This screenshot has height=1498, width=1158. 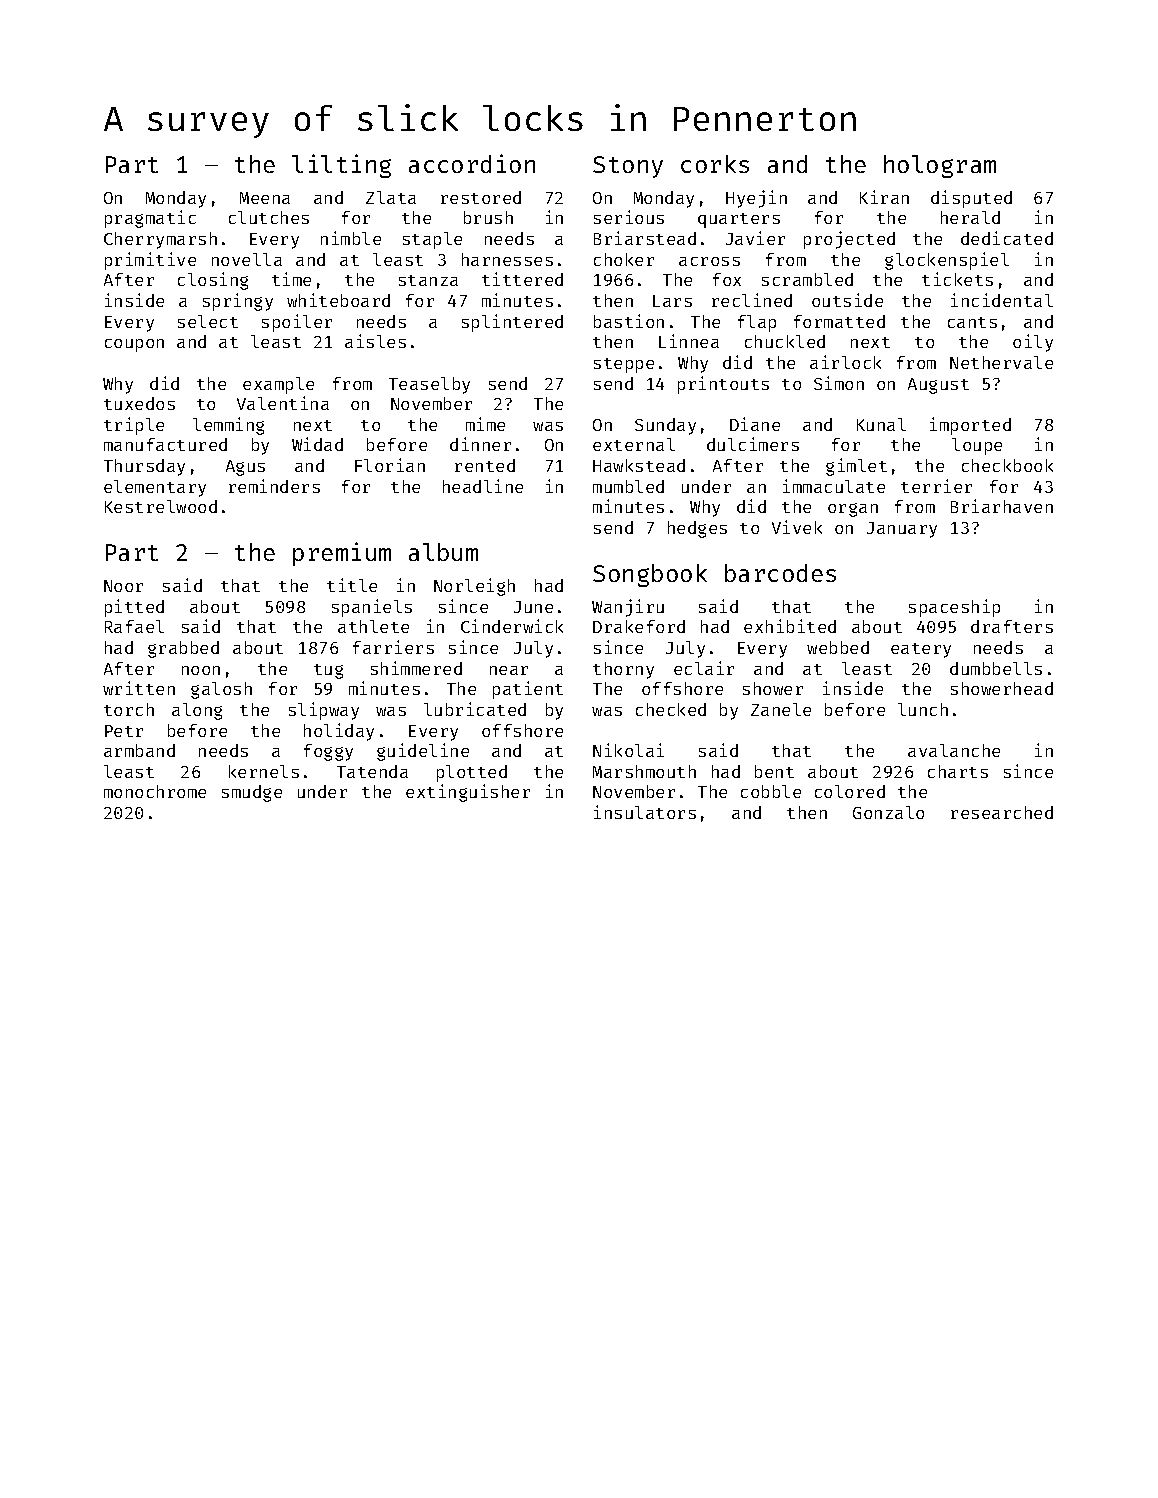 I want to click on Diane, so click(x=755, y=424).
